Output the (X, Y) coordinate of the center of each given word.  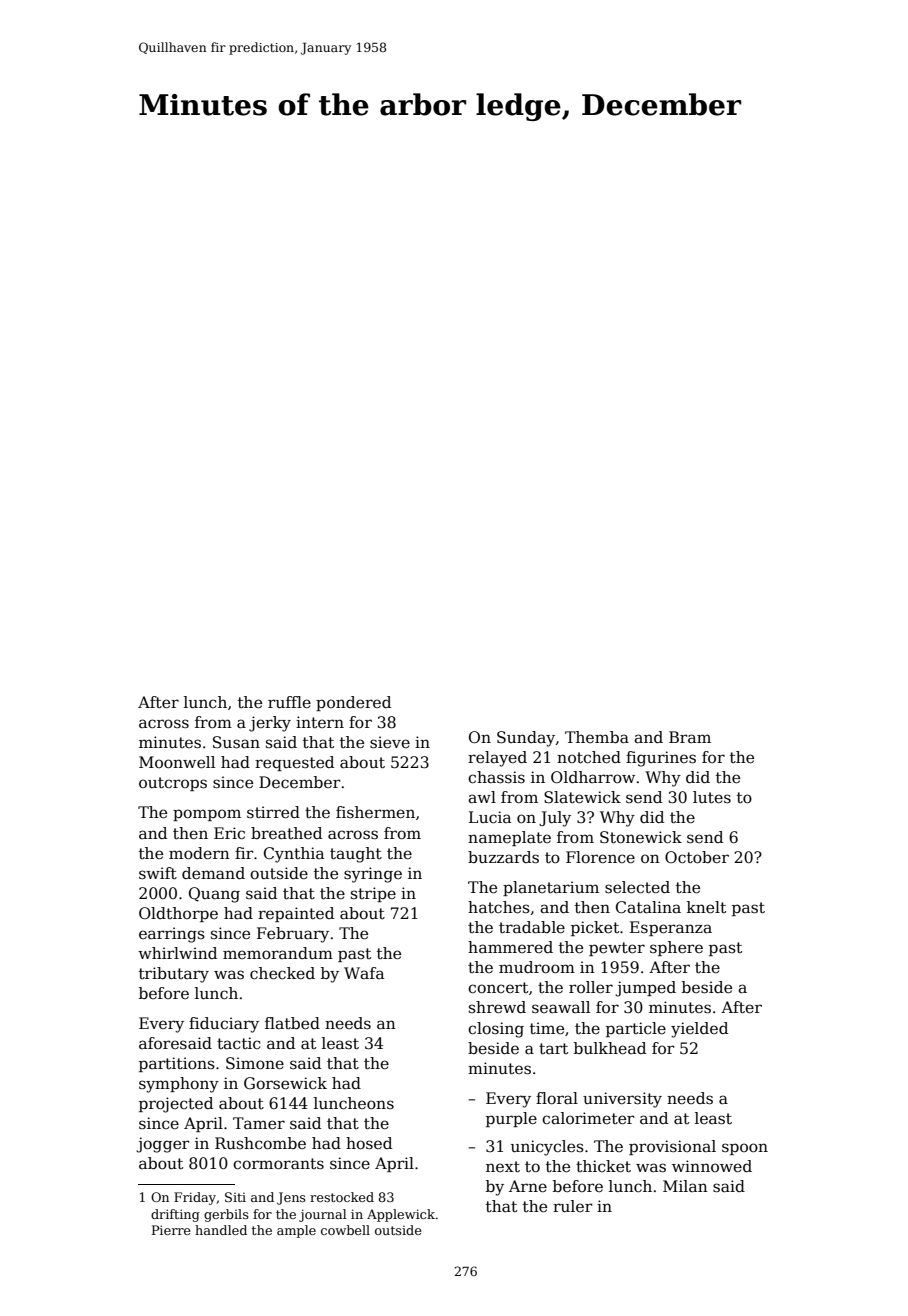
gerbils (226, 1215)
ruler (573, 1206)
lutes (712, 797)
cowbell (345, 1230)
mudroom (537, 967)
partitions (177, 1064)
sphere (676, 948)
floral (557, 1098)
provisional (672, 1147)
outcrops (173, 784)
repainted (296, 914)
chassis (496, 777)
